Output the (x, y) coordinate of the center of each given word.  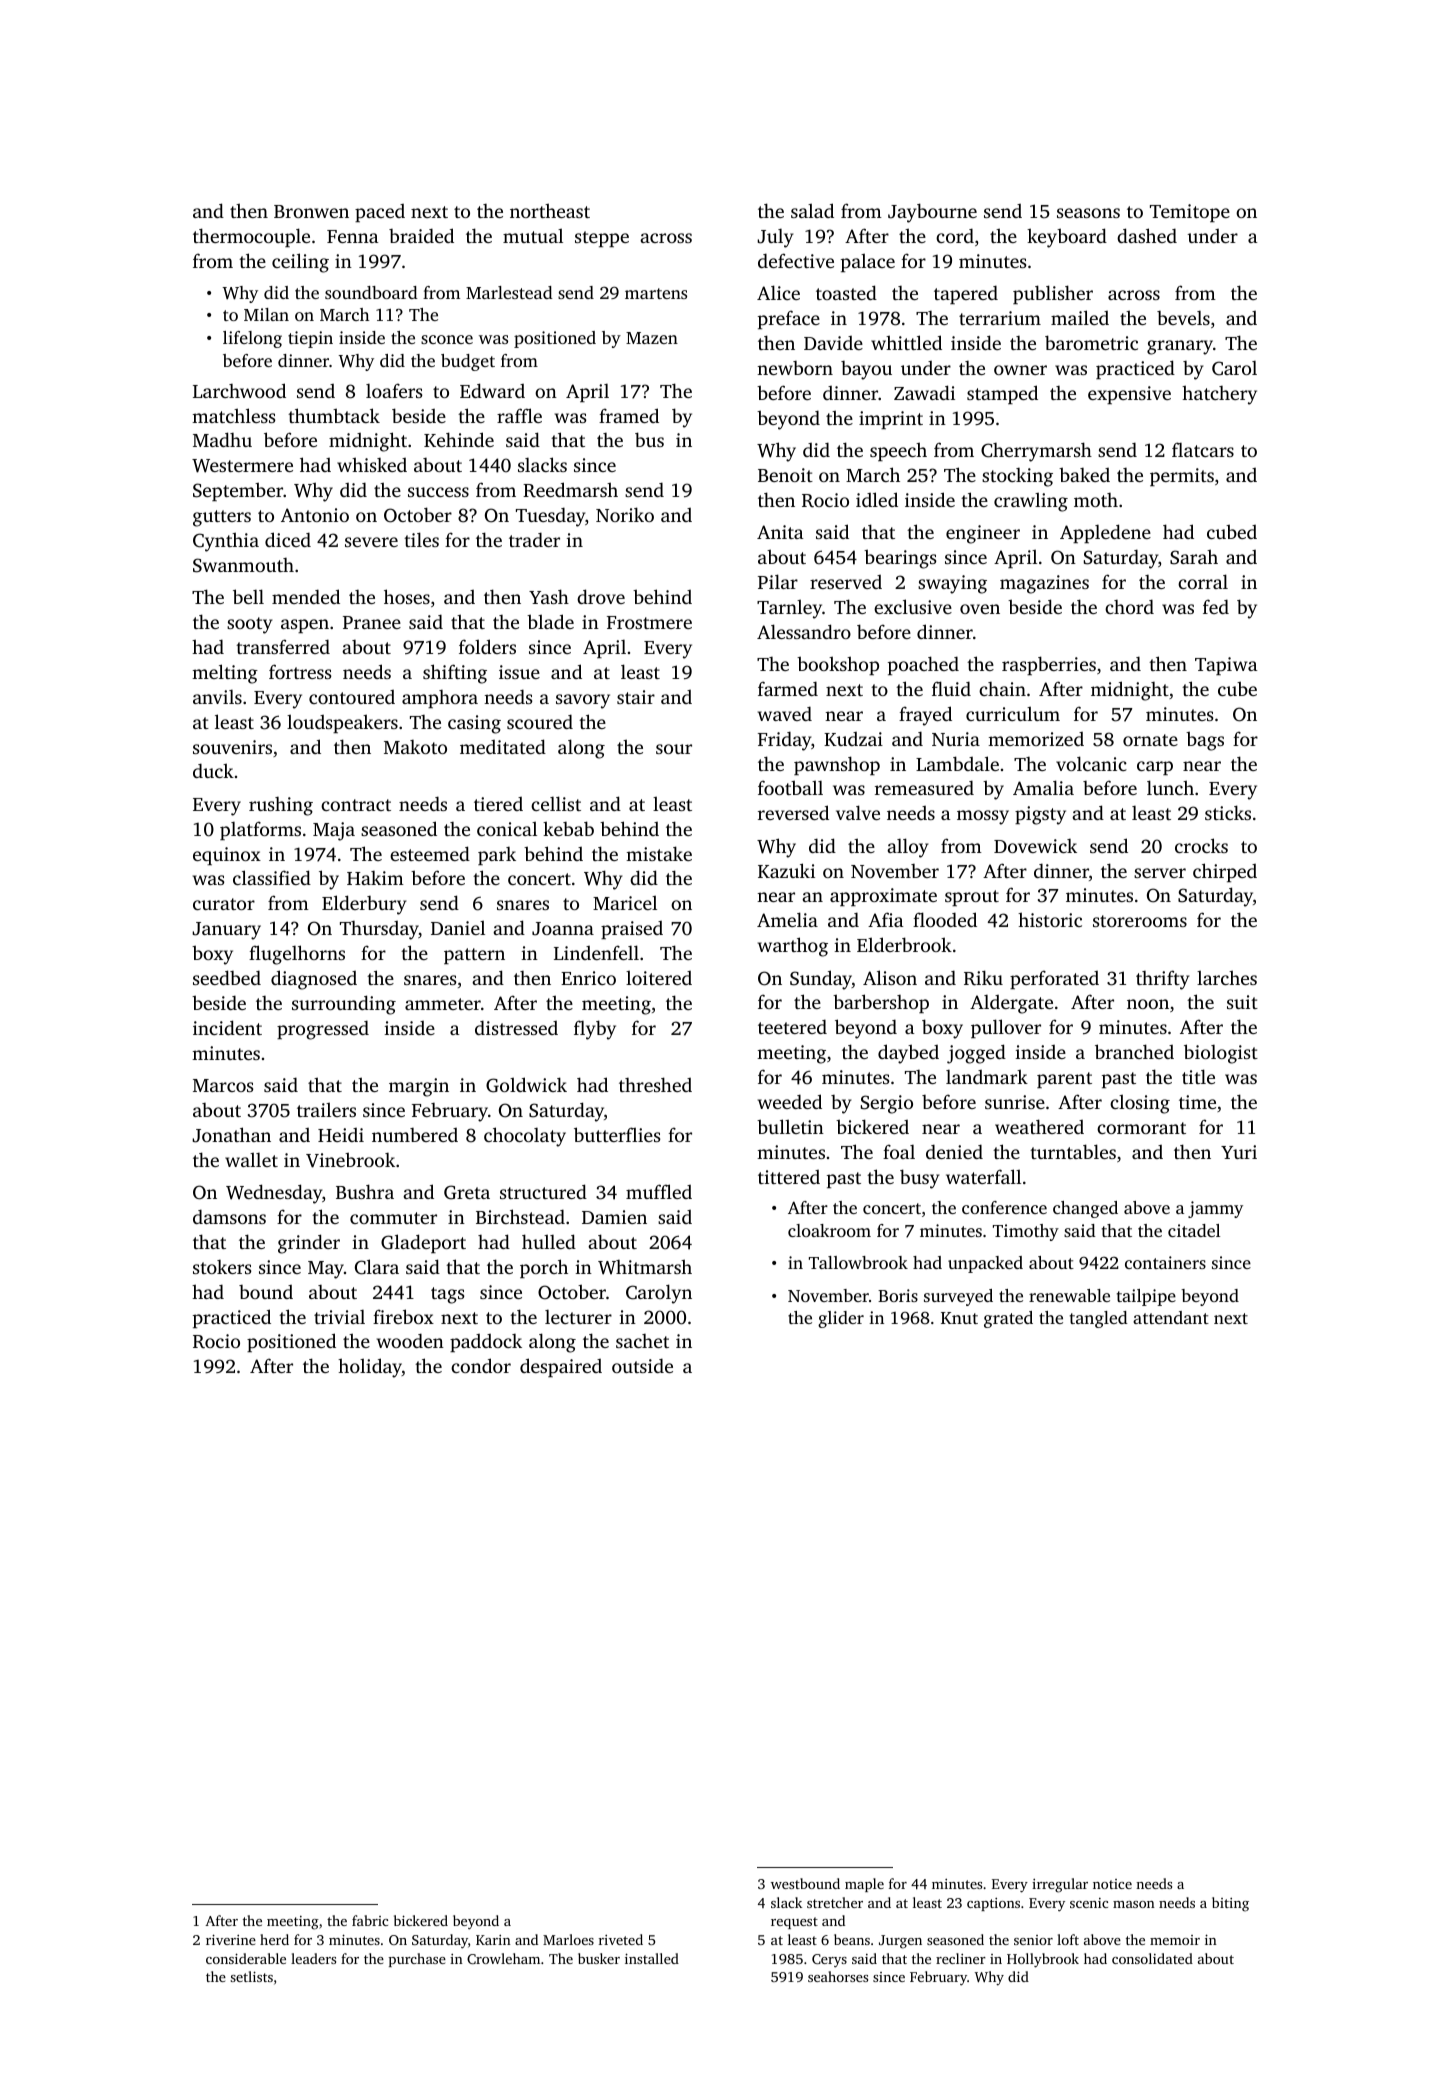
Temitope (1190, 213)
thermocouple (251, 237)
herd (274, 1939)
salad (812, 210)
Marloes (568, 1939)
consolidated (1152, 1958)
